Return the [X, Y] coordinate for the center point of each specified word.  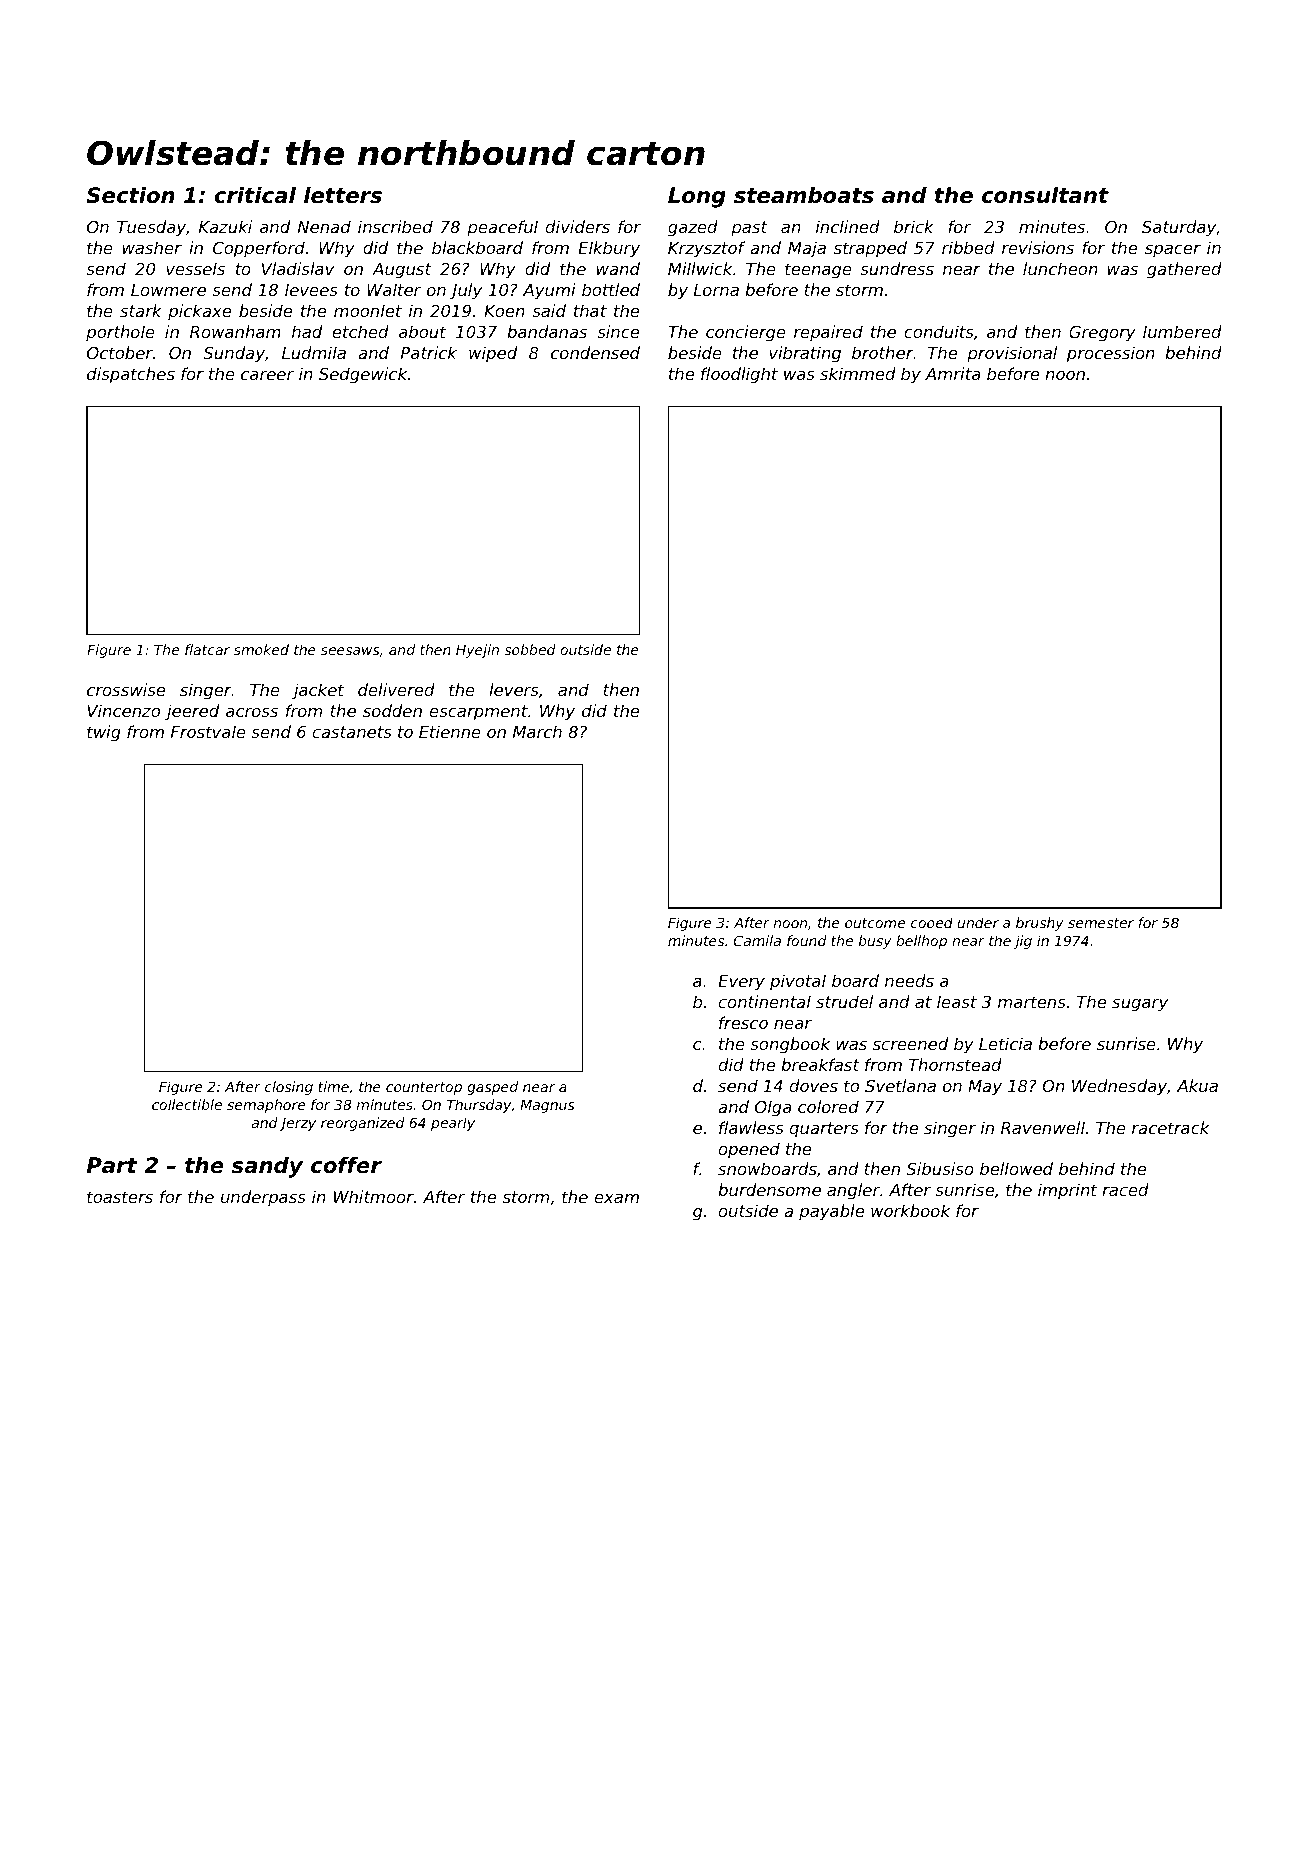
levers [514, 689]
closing [289, 1088]
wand [618, 268]
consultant [1045, 195]
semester [1101, 923]
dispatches [131, 375]
